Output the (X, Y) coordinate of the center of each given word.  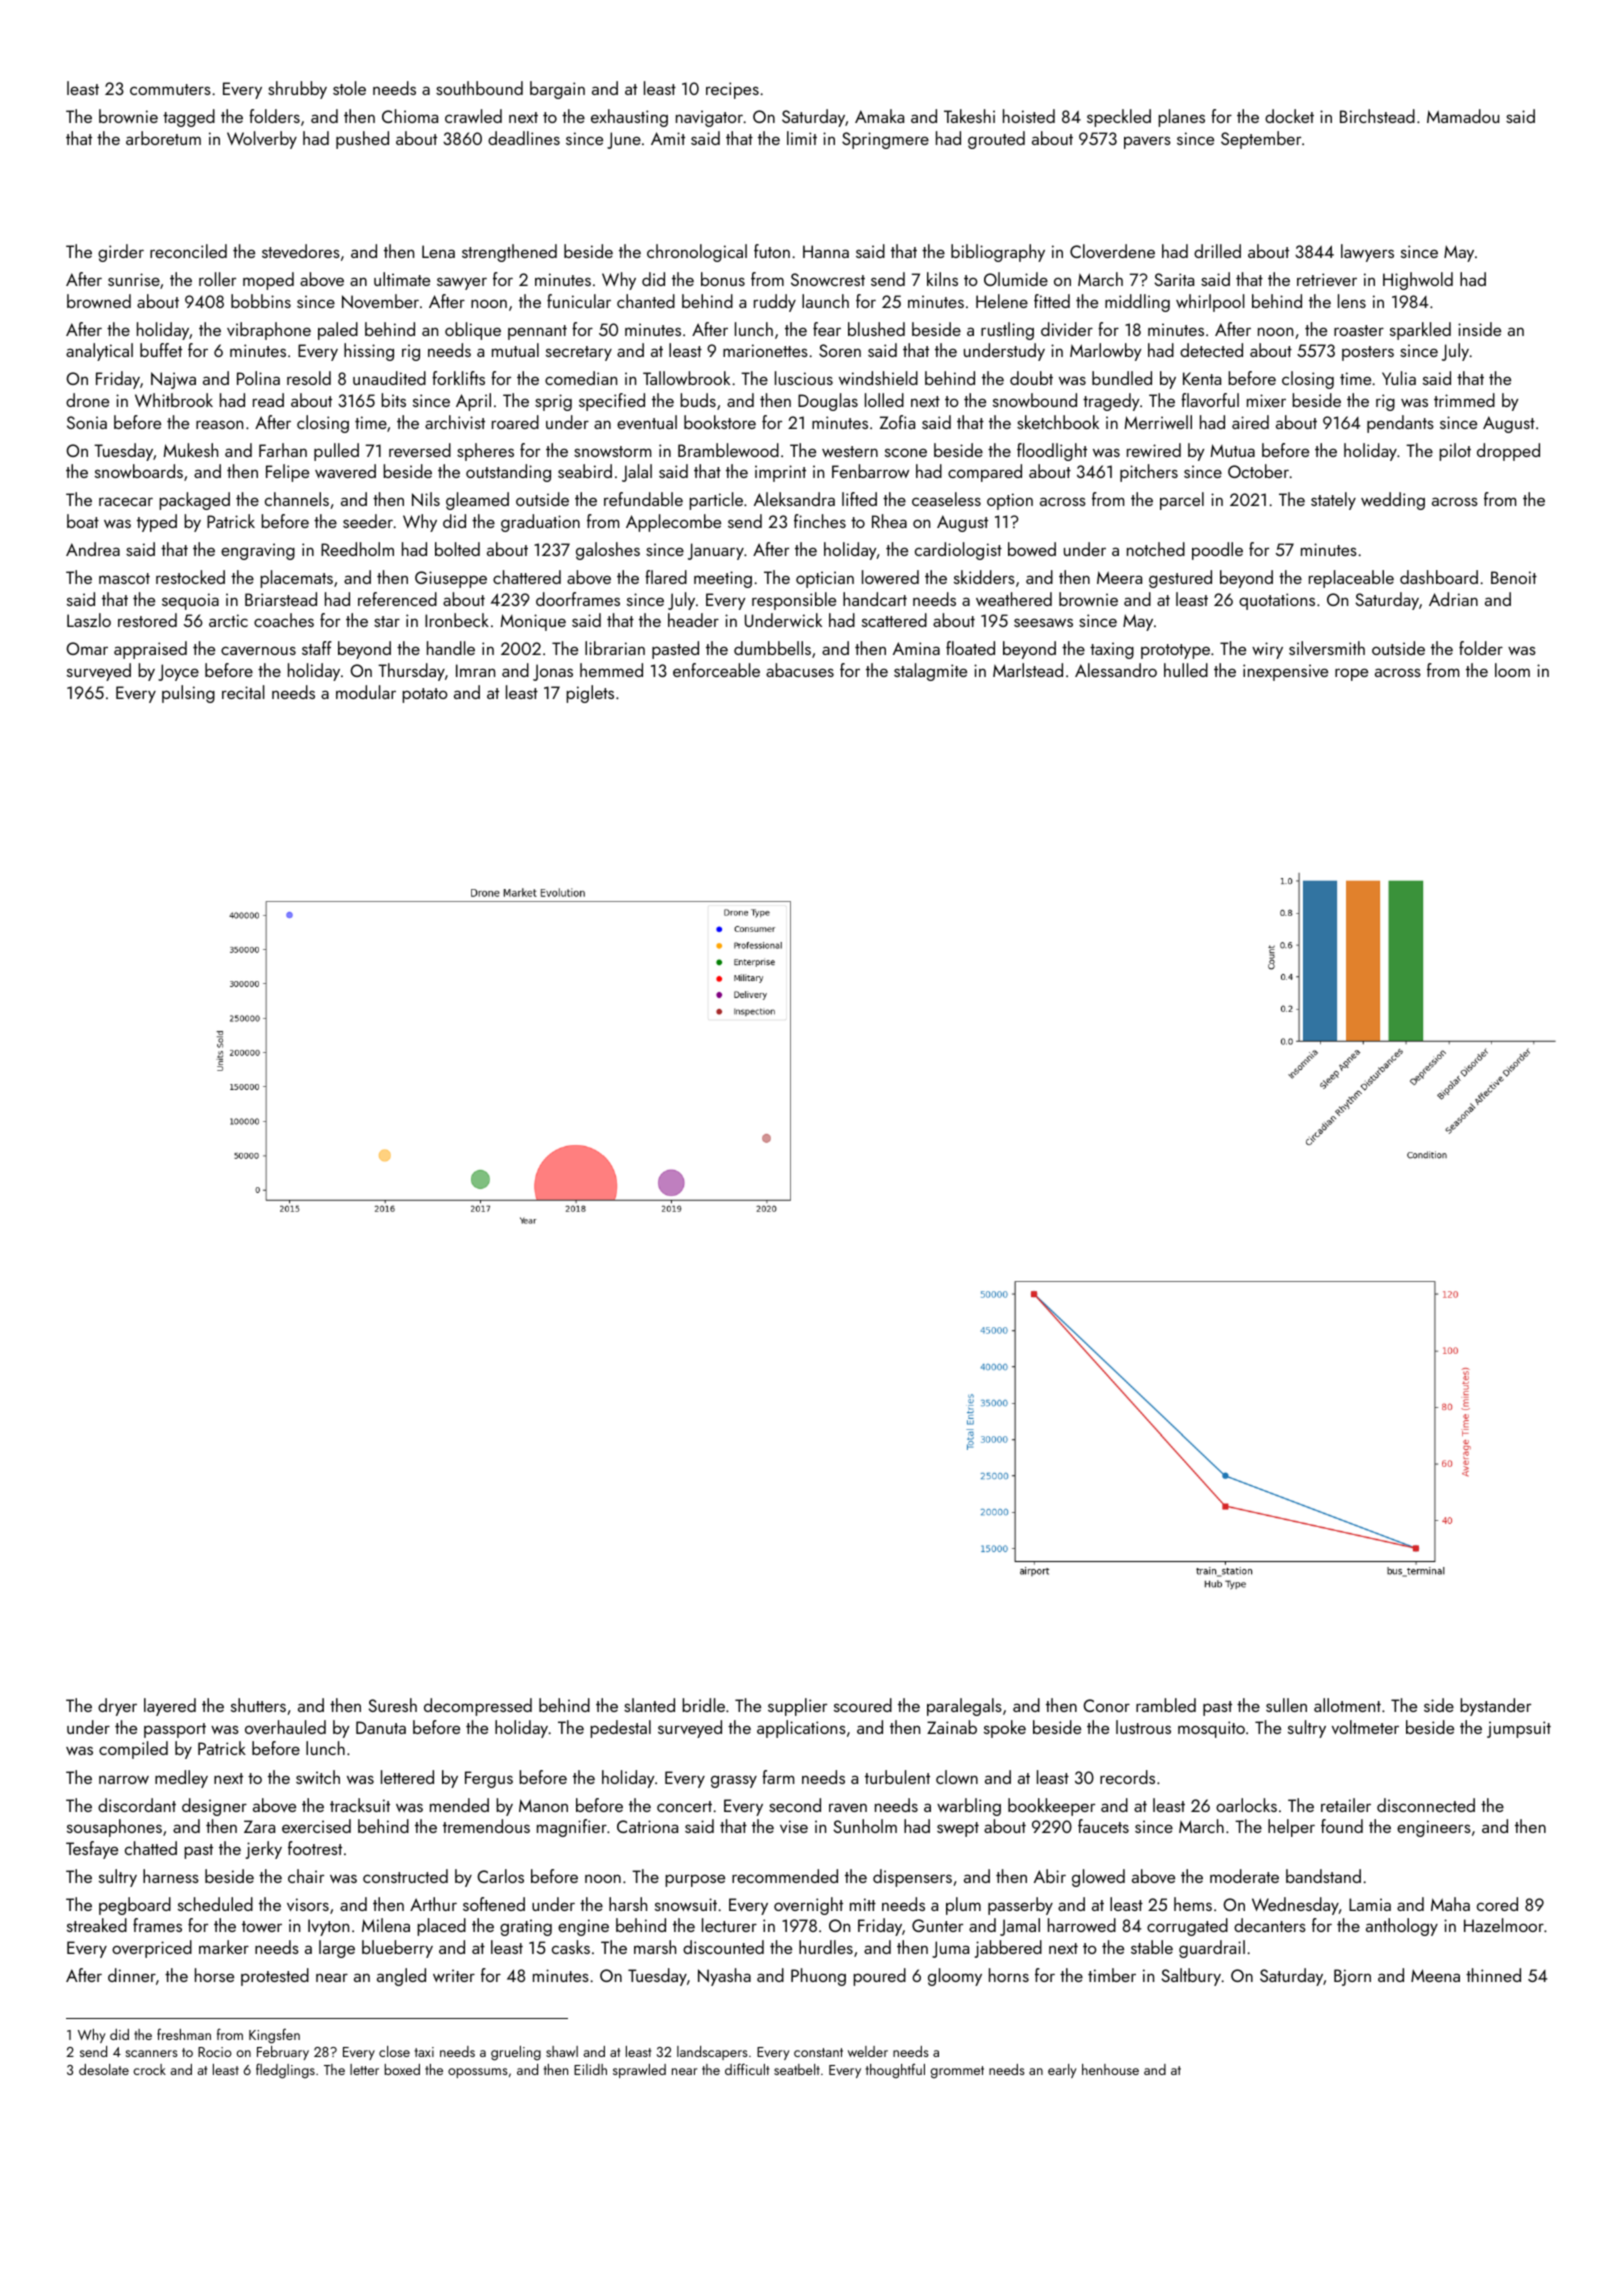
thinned (1493, 1975)
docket (1289, 116)
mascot (124, 578)
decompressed (478, 1707)
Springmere (885, 140)
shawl (562, 2051)
